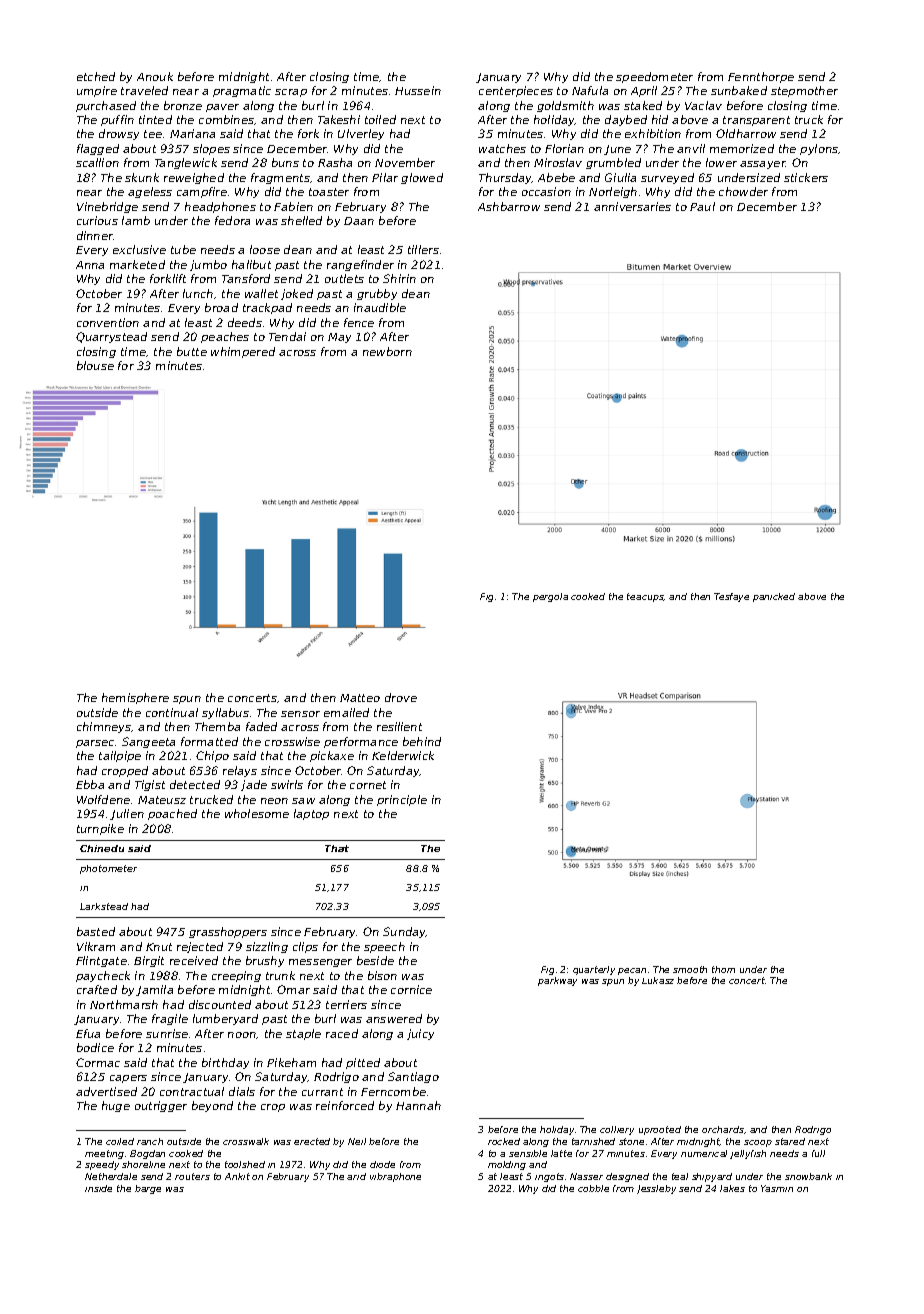  What do you see at coordinates (723, 969) in the screenshot?
I see `thorn` at bounding box center [723, 969].
